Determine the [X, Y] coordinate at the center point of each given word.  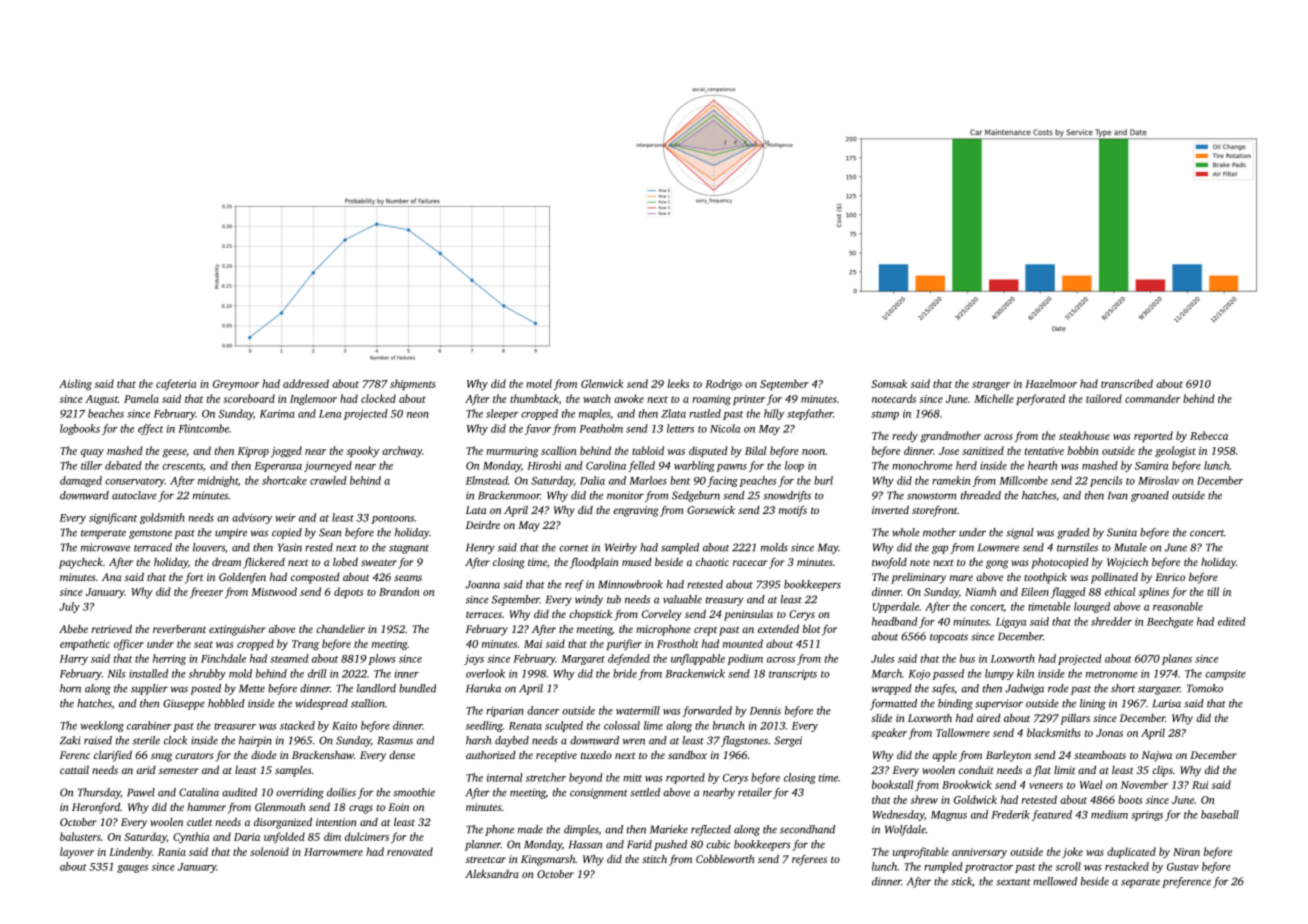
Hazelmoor [1051, 383]
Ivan [1118, 495]
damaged [81, 481]
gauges [132, 869]
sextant [1013, 882]
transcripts [793, 675]
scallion [559, 450]
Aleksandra [492, 874]
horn [70, 688]
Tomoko [1205, 688]
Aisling [75, 385]
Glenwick [602, 383]
